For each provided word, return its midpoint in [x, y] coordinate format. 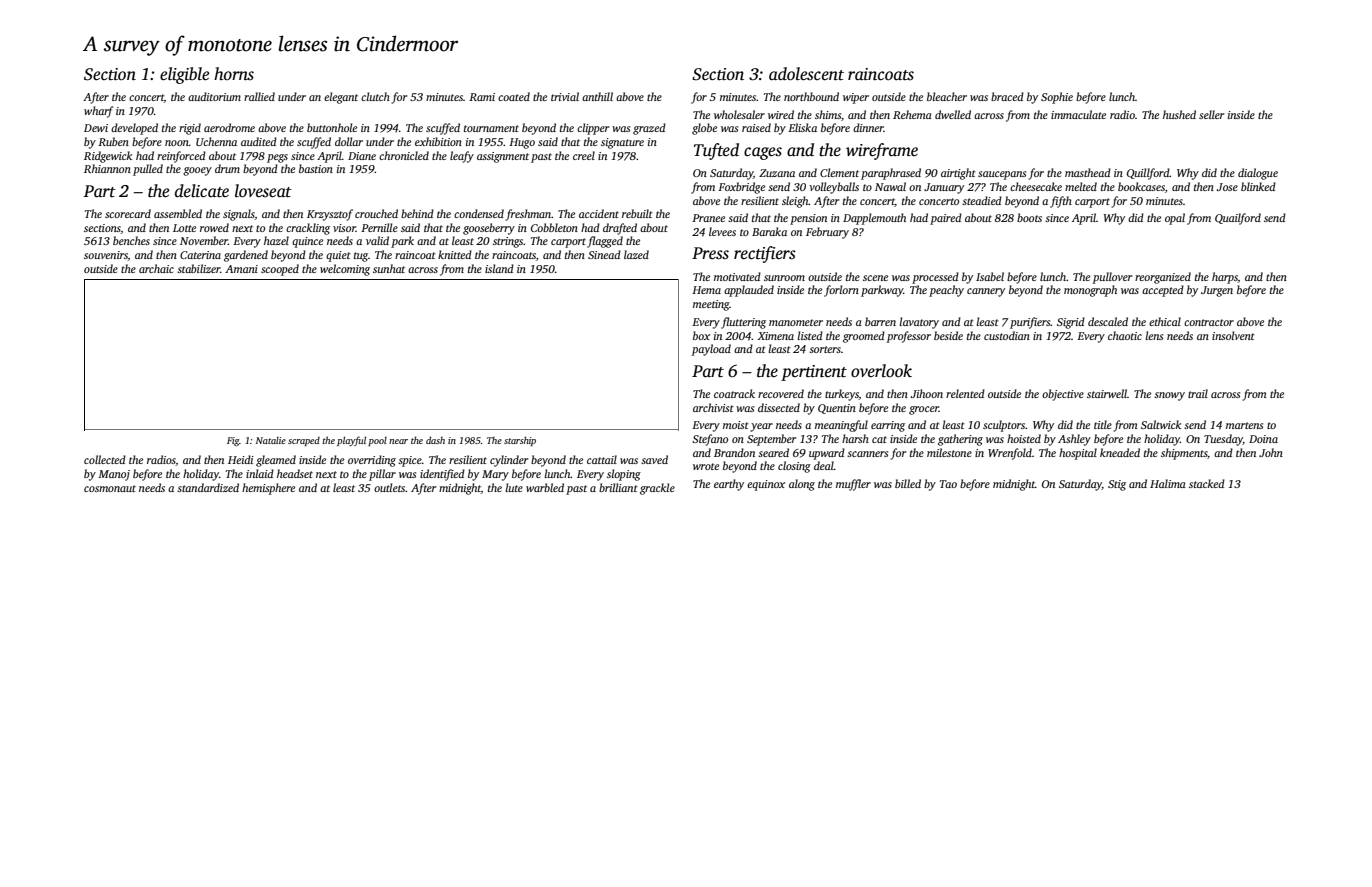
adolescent [806, 74]
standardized [208, 487]
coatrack [734, 393]
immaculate [1078, 114]
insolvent [1233, 335]
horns [234, 74]
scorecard [128, 213]
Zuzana [777, 173]
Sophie [1057, 98]
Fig [233, 441]
